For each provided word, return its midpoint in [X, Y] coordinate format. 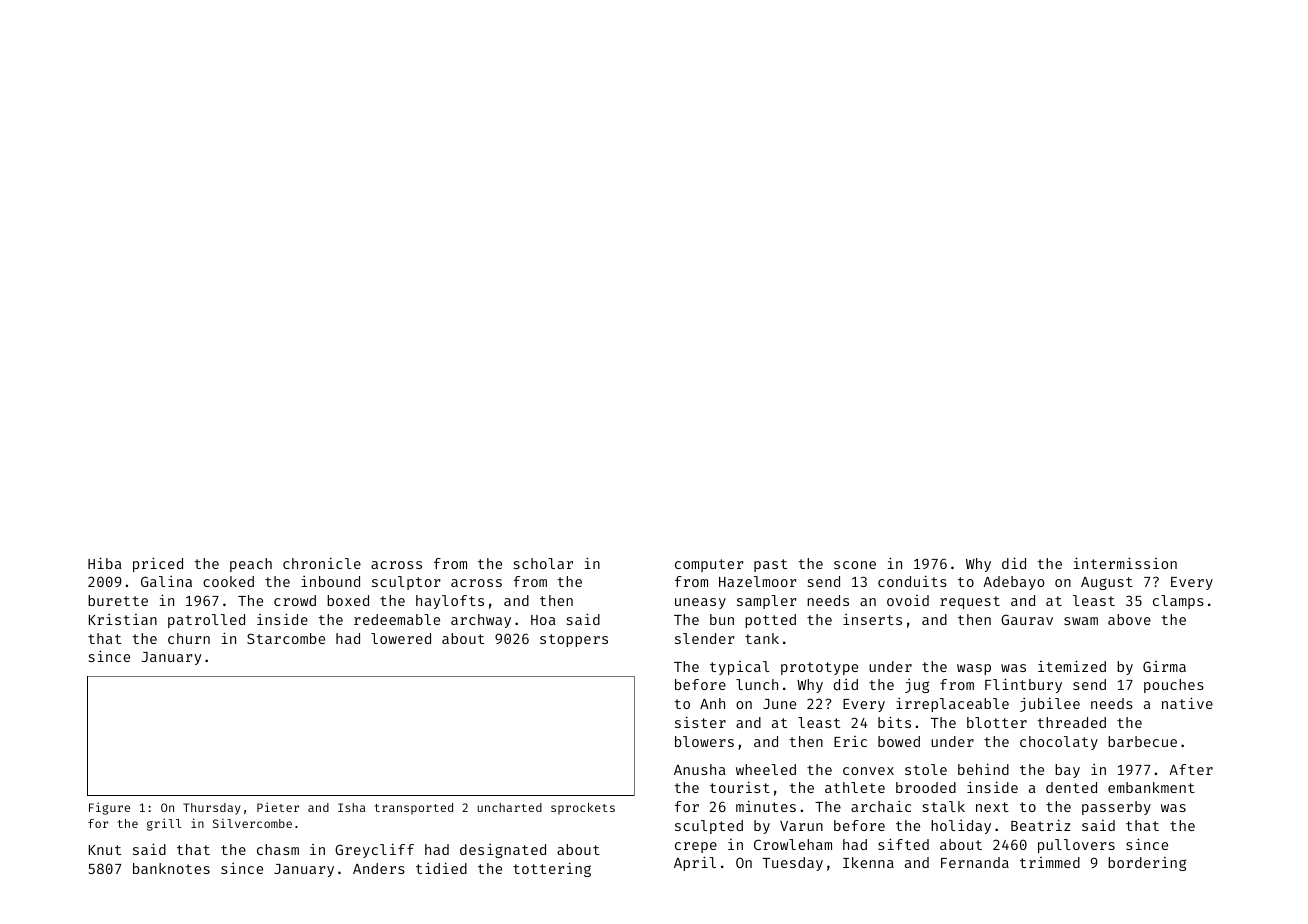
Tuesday [792, 864]
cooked [228, 581]
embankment [1151, 787]
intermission [1125, 563]
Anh [712, 703]
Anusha [700, 769]
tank [762, 638]
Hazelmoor [757, 581]
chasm [278, 849]
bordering [1147, 864]
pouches [1174, 686]
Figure [109, 808]
